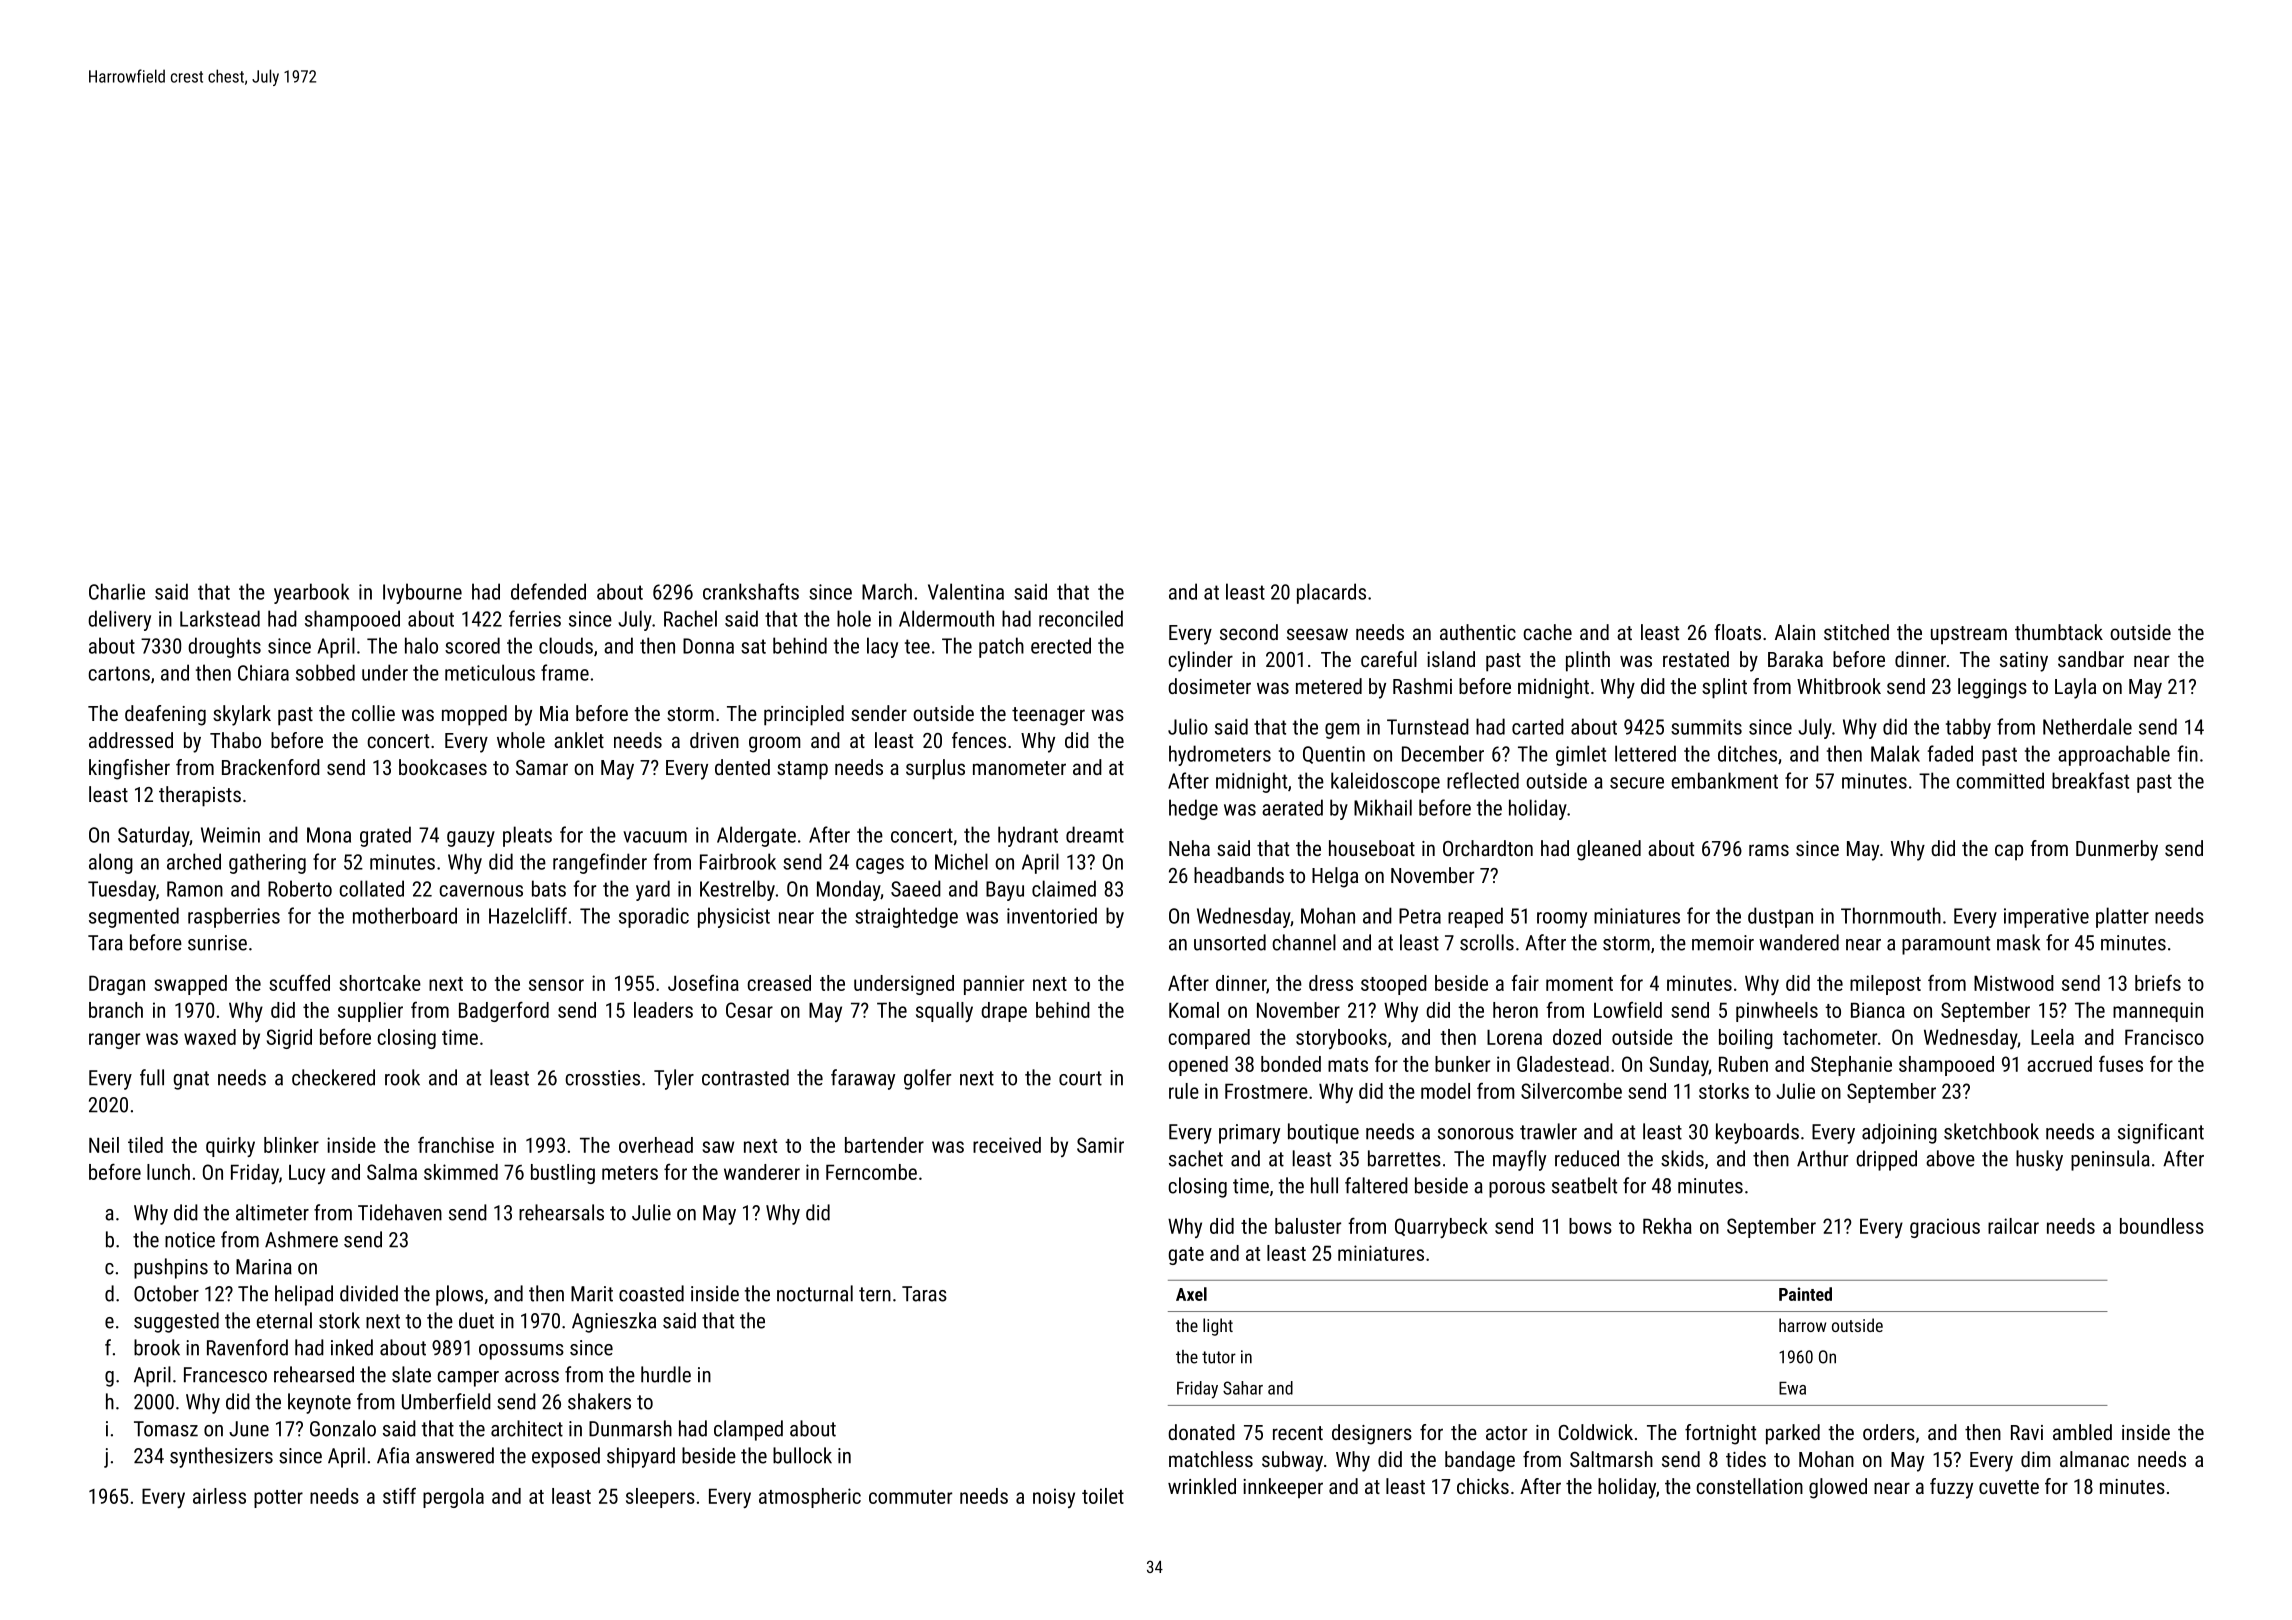 Image resolution: width=2292 pixels, height=1620 pixels. I want to click on Thornmouth, so click(1891, 915).
